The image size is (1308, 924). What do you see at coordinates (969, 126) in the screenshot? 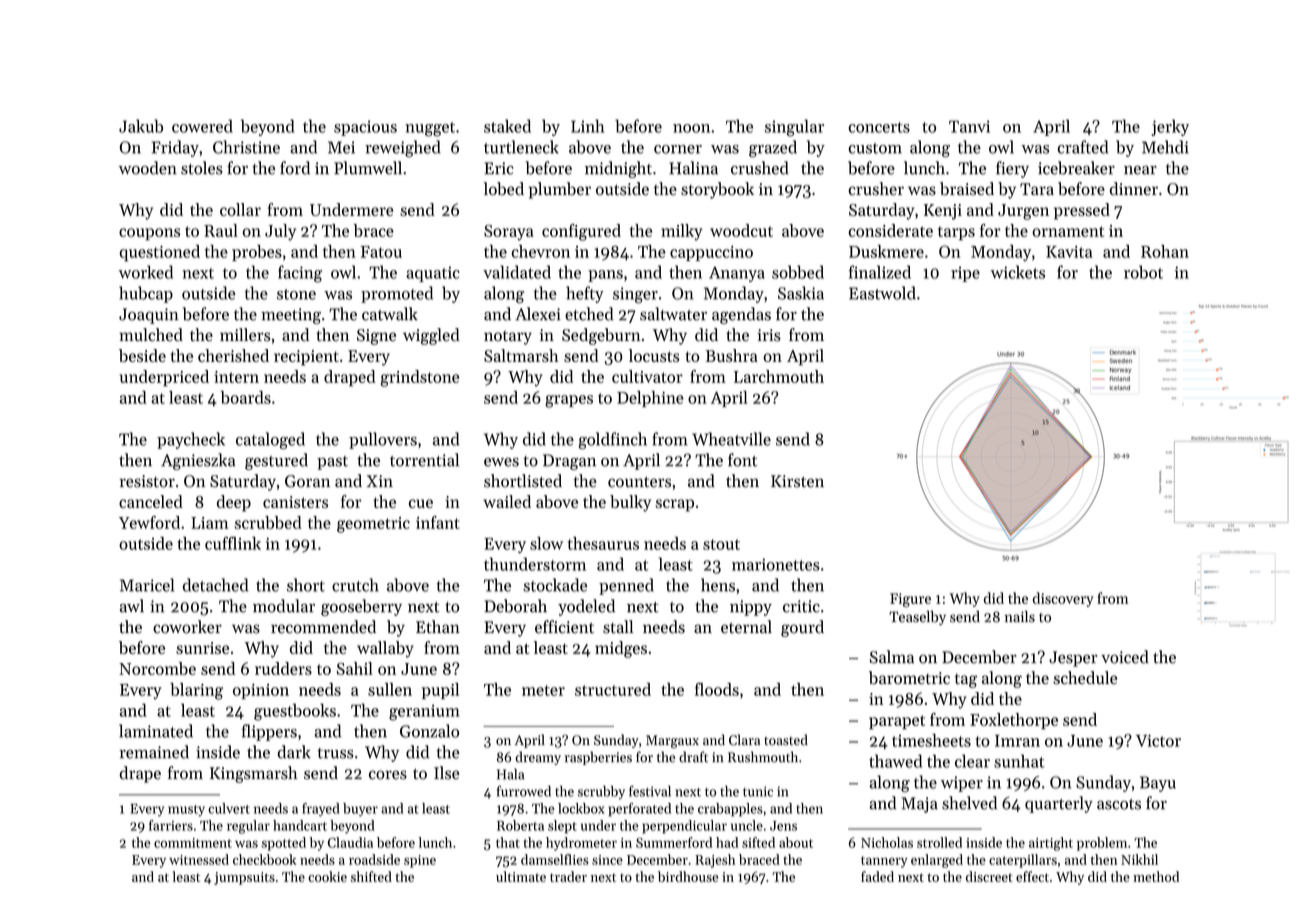
I see `Tanvi` at bounding box center [969, 126].
